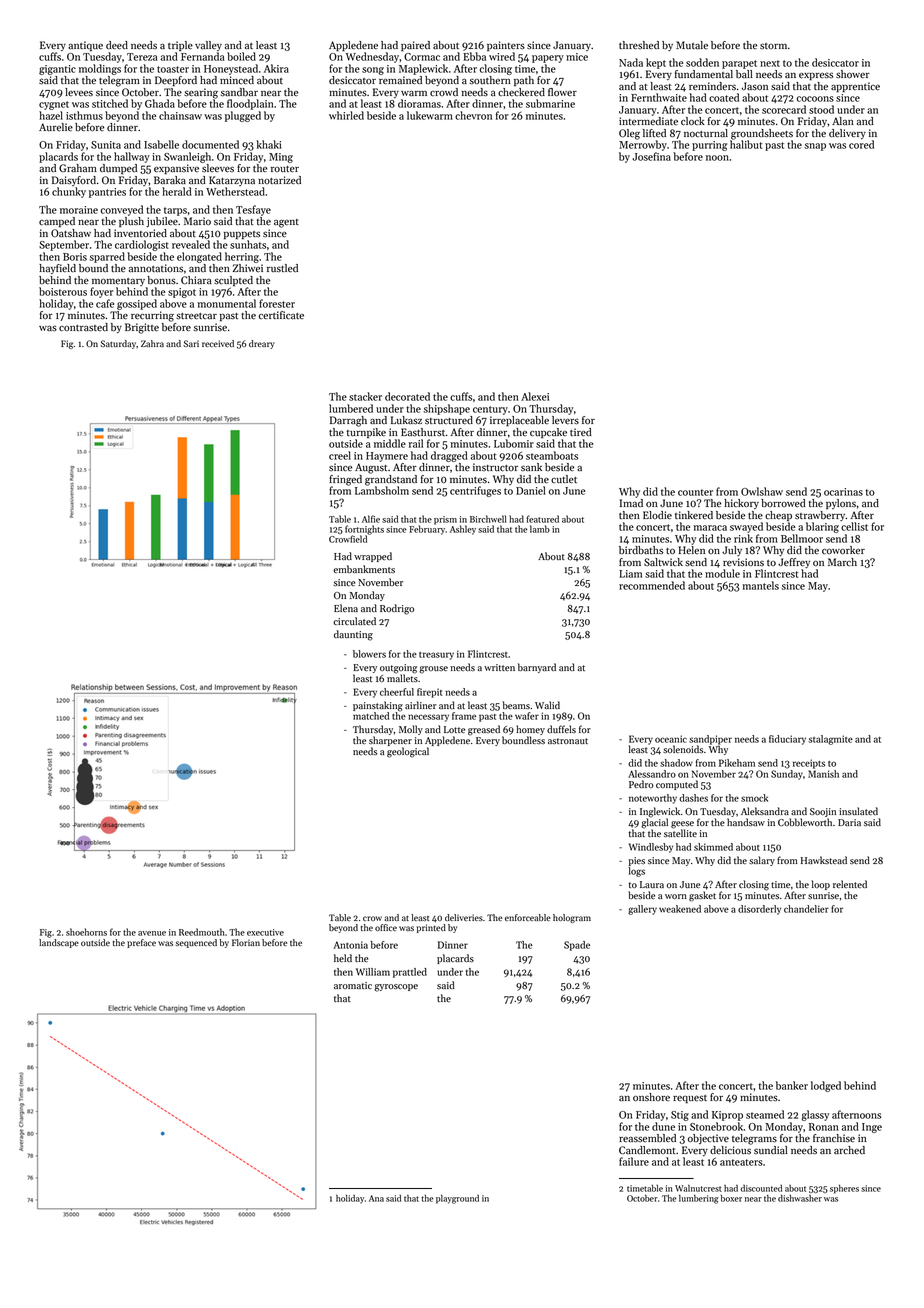 The height and width of the screenshot is (1308, 924). I want to click on gyroscope, so click(396, 988).
